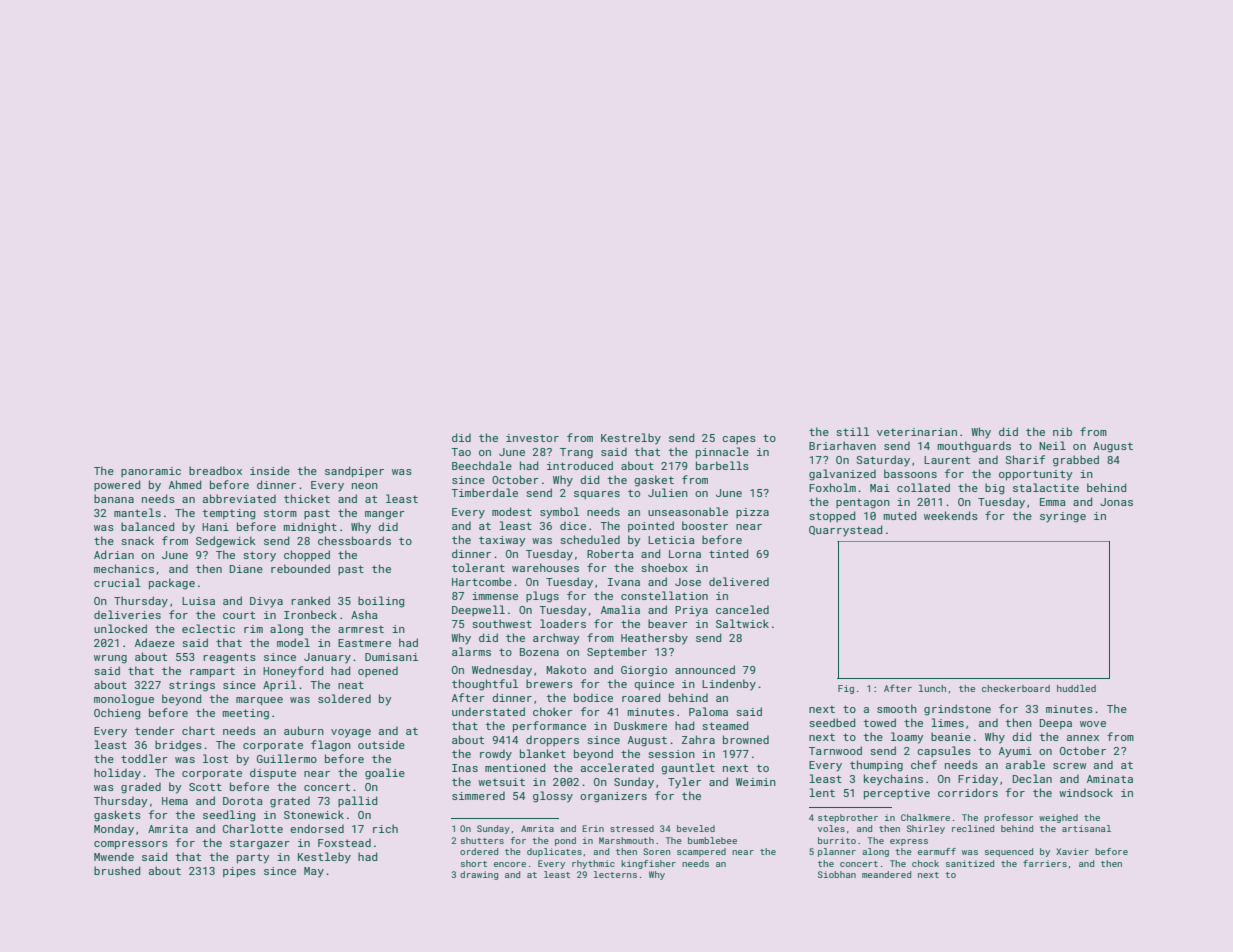 The height and width of the screenshot is (952, 1233). Describe the element at coordinates (1062, 431) in the screenshot. I see `nib` at that location.
